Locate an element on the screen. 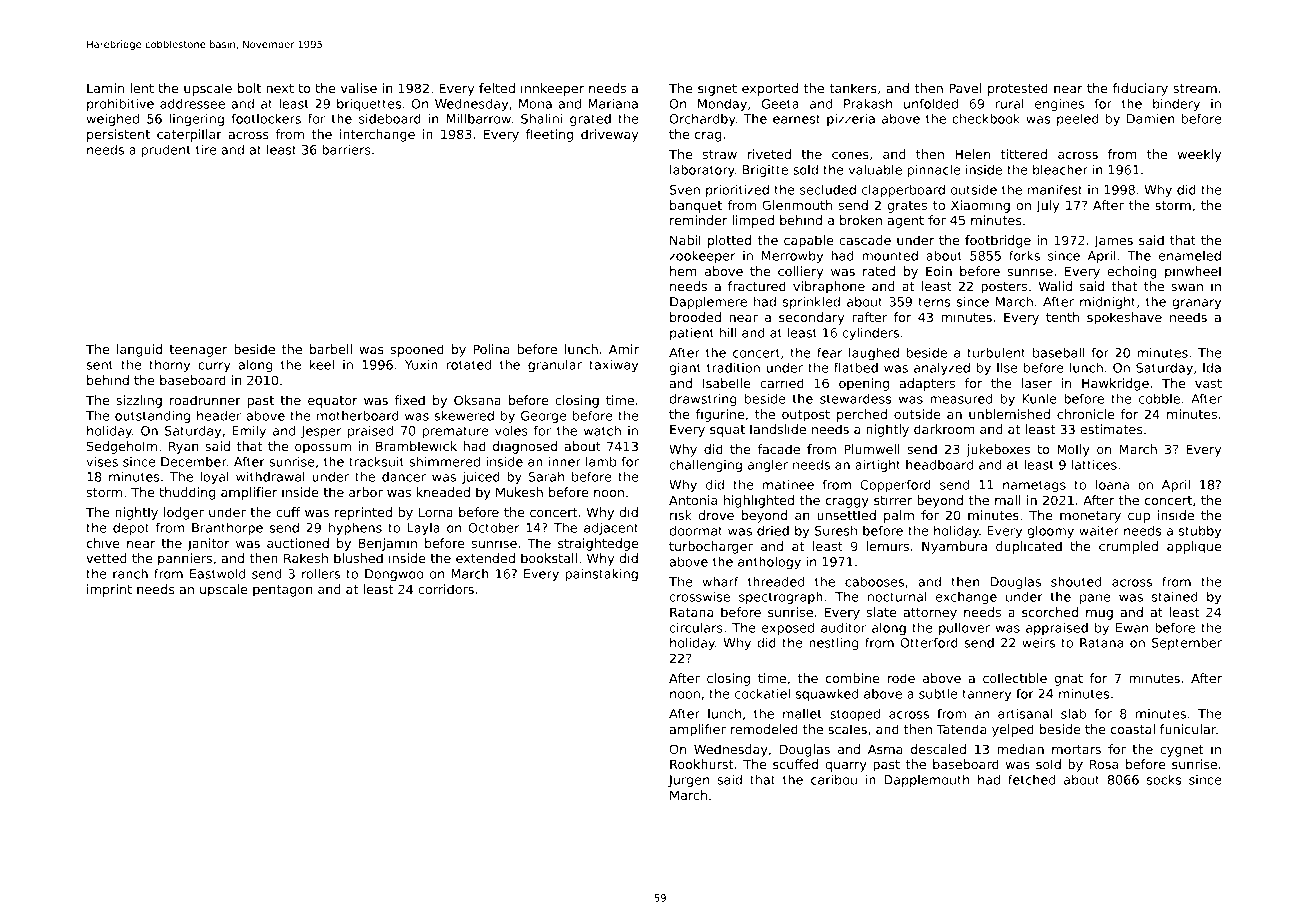  bleacher is located at coordinates (1060, 170).
